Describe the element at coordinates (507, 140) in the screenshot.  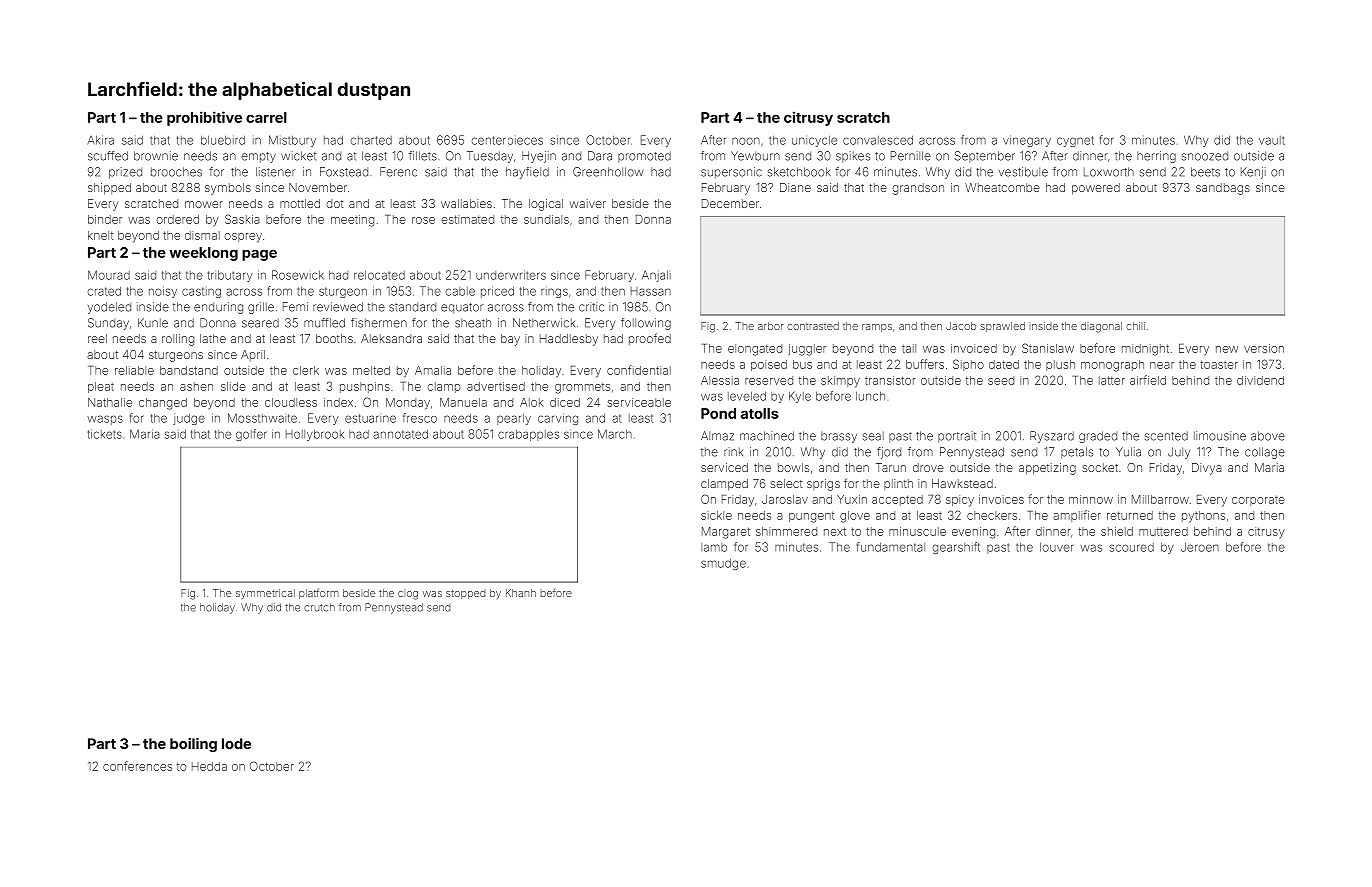
I see `centerpieces` at that location.
